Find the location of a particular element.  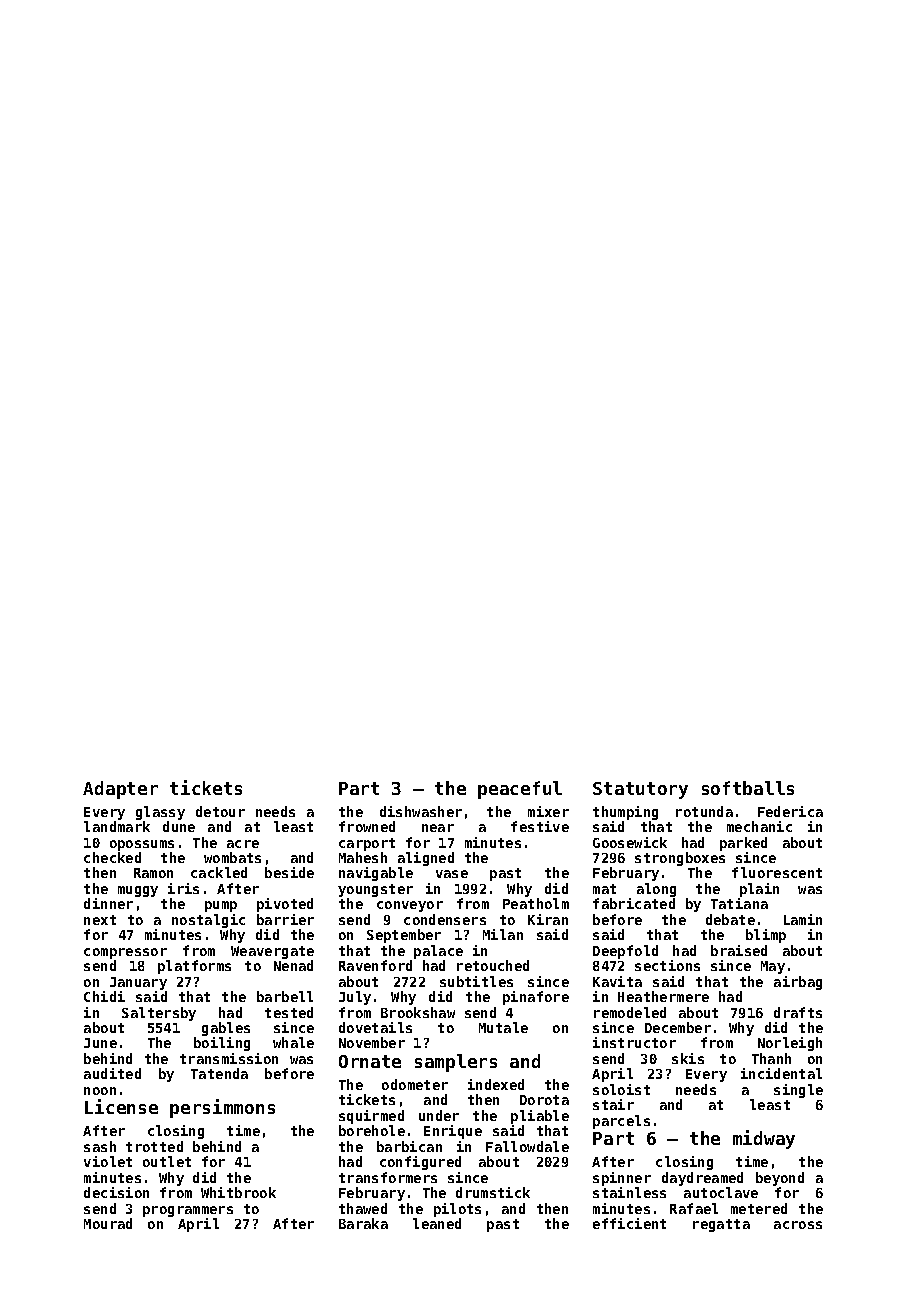

Norleigh is located at coordinates (790, 1044).
